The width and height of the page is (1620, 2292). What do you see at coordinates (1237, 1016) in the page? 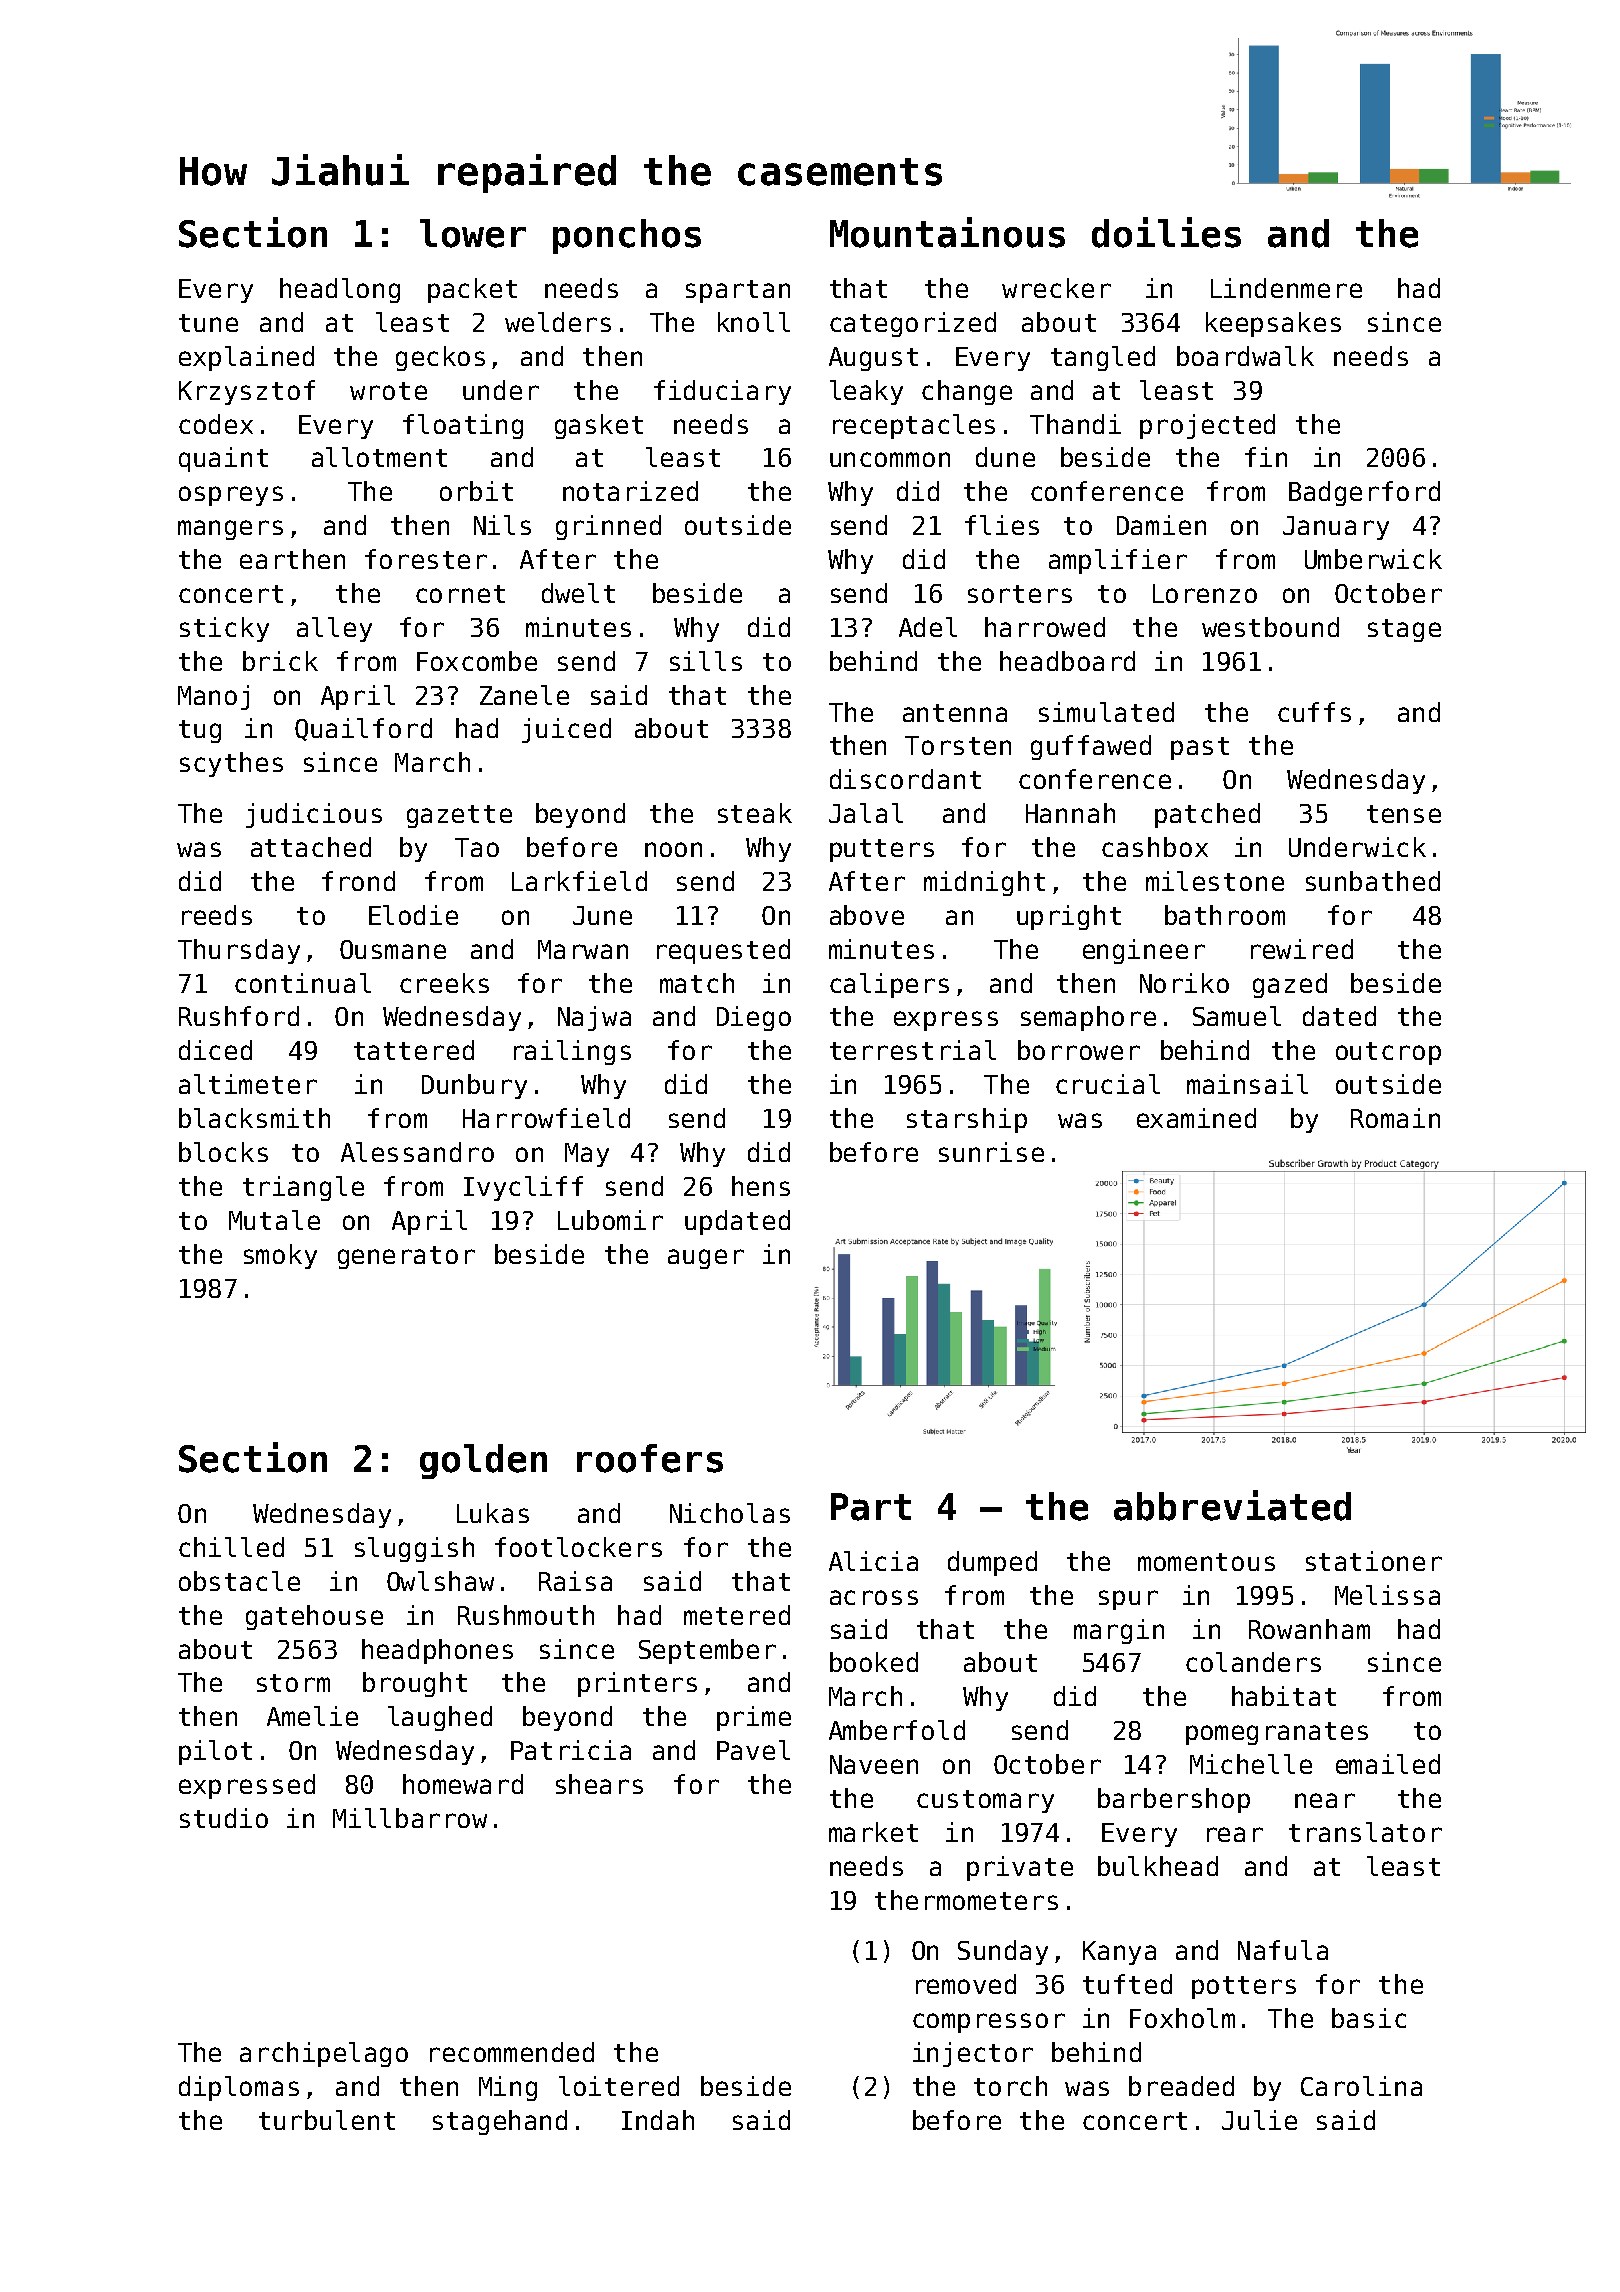
I see `Samuel` at bounding box center [1237, 1016].
